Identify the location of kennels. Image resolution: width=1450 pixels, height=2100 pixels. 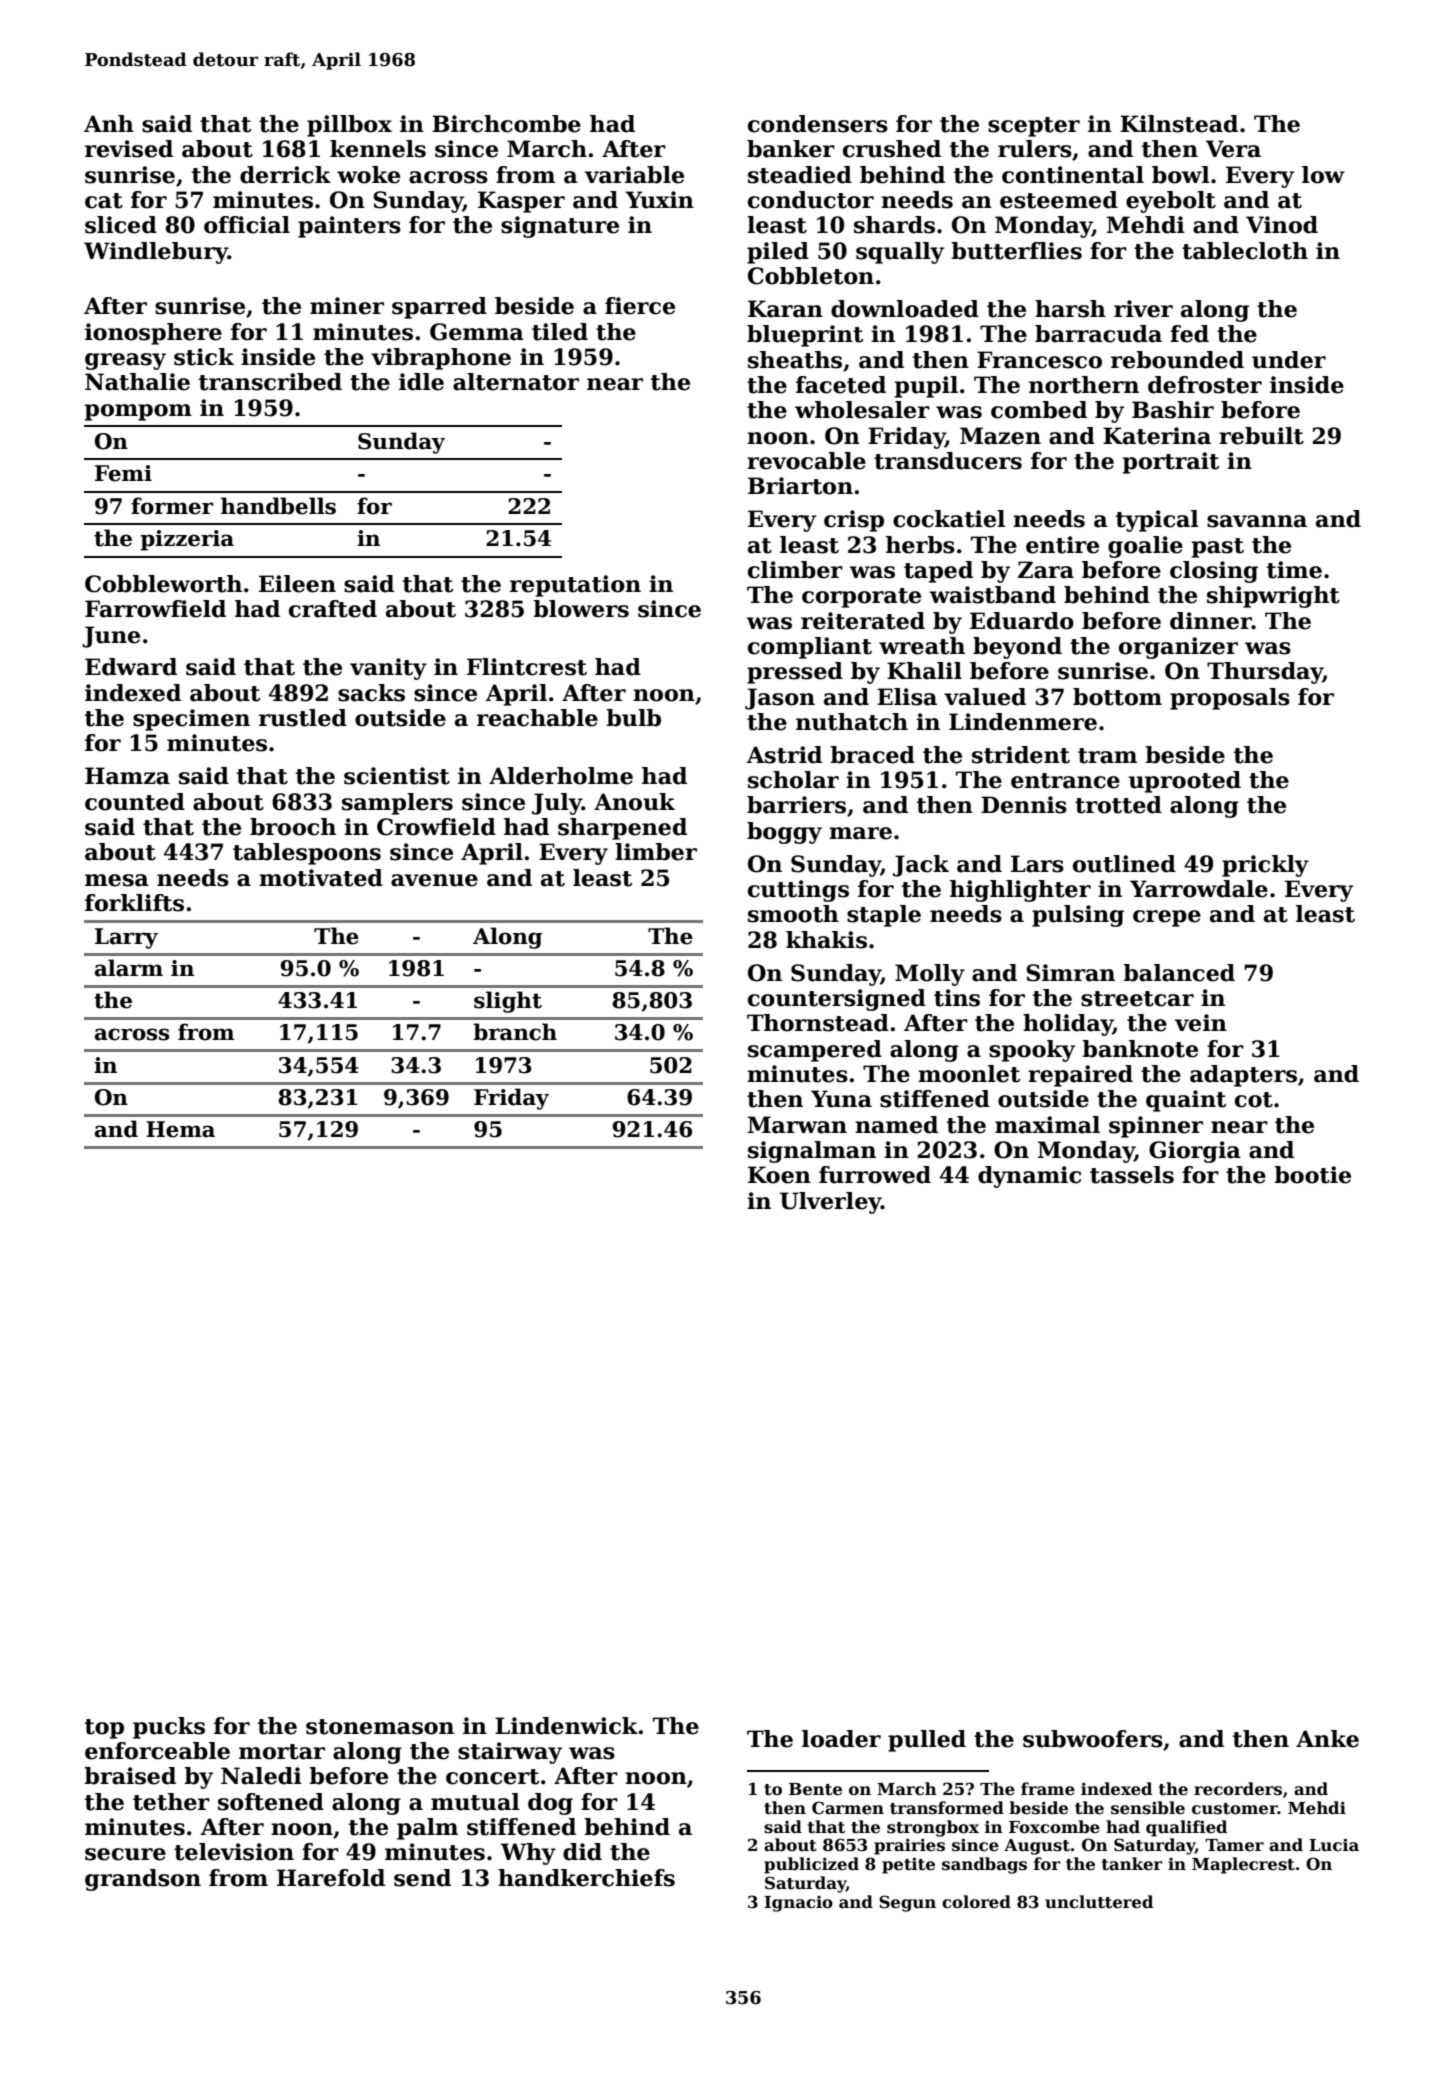
(378, 149).
